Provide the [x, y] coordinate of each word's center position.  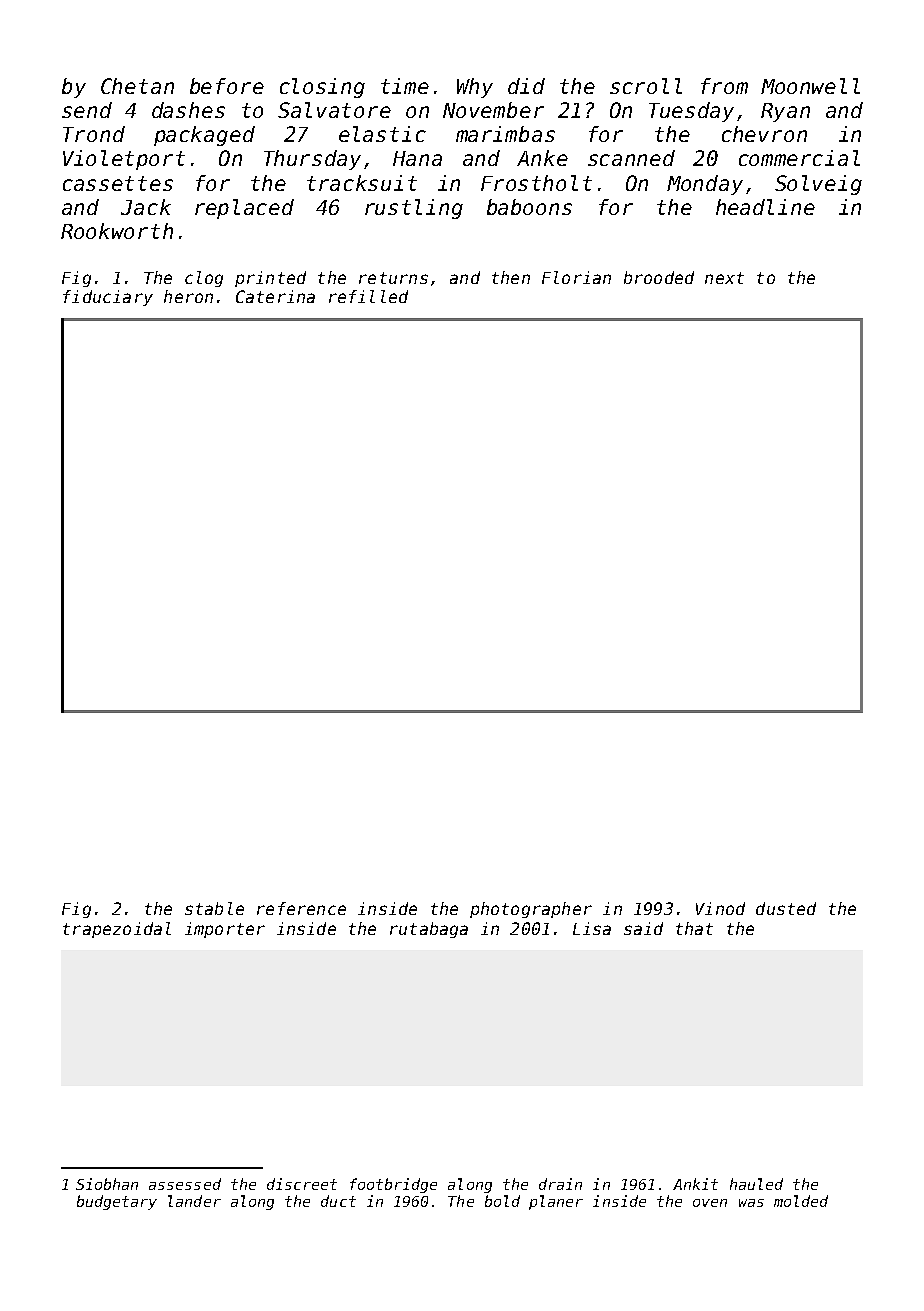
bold [502, 1201]
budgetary [117, 1202]
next [724, 278]
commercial [799, 158]
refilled [368, 296]
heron [188, 296]
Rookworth [117, 231]
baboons [529, 207]
